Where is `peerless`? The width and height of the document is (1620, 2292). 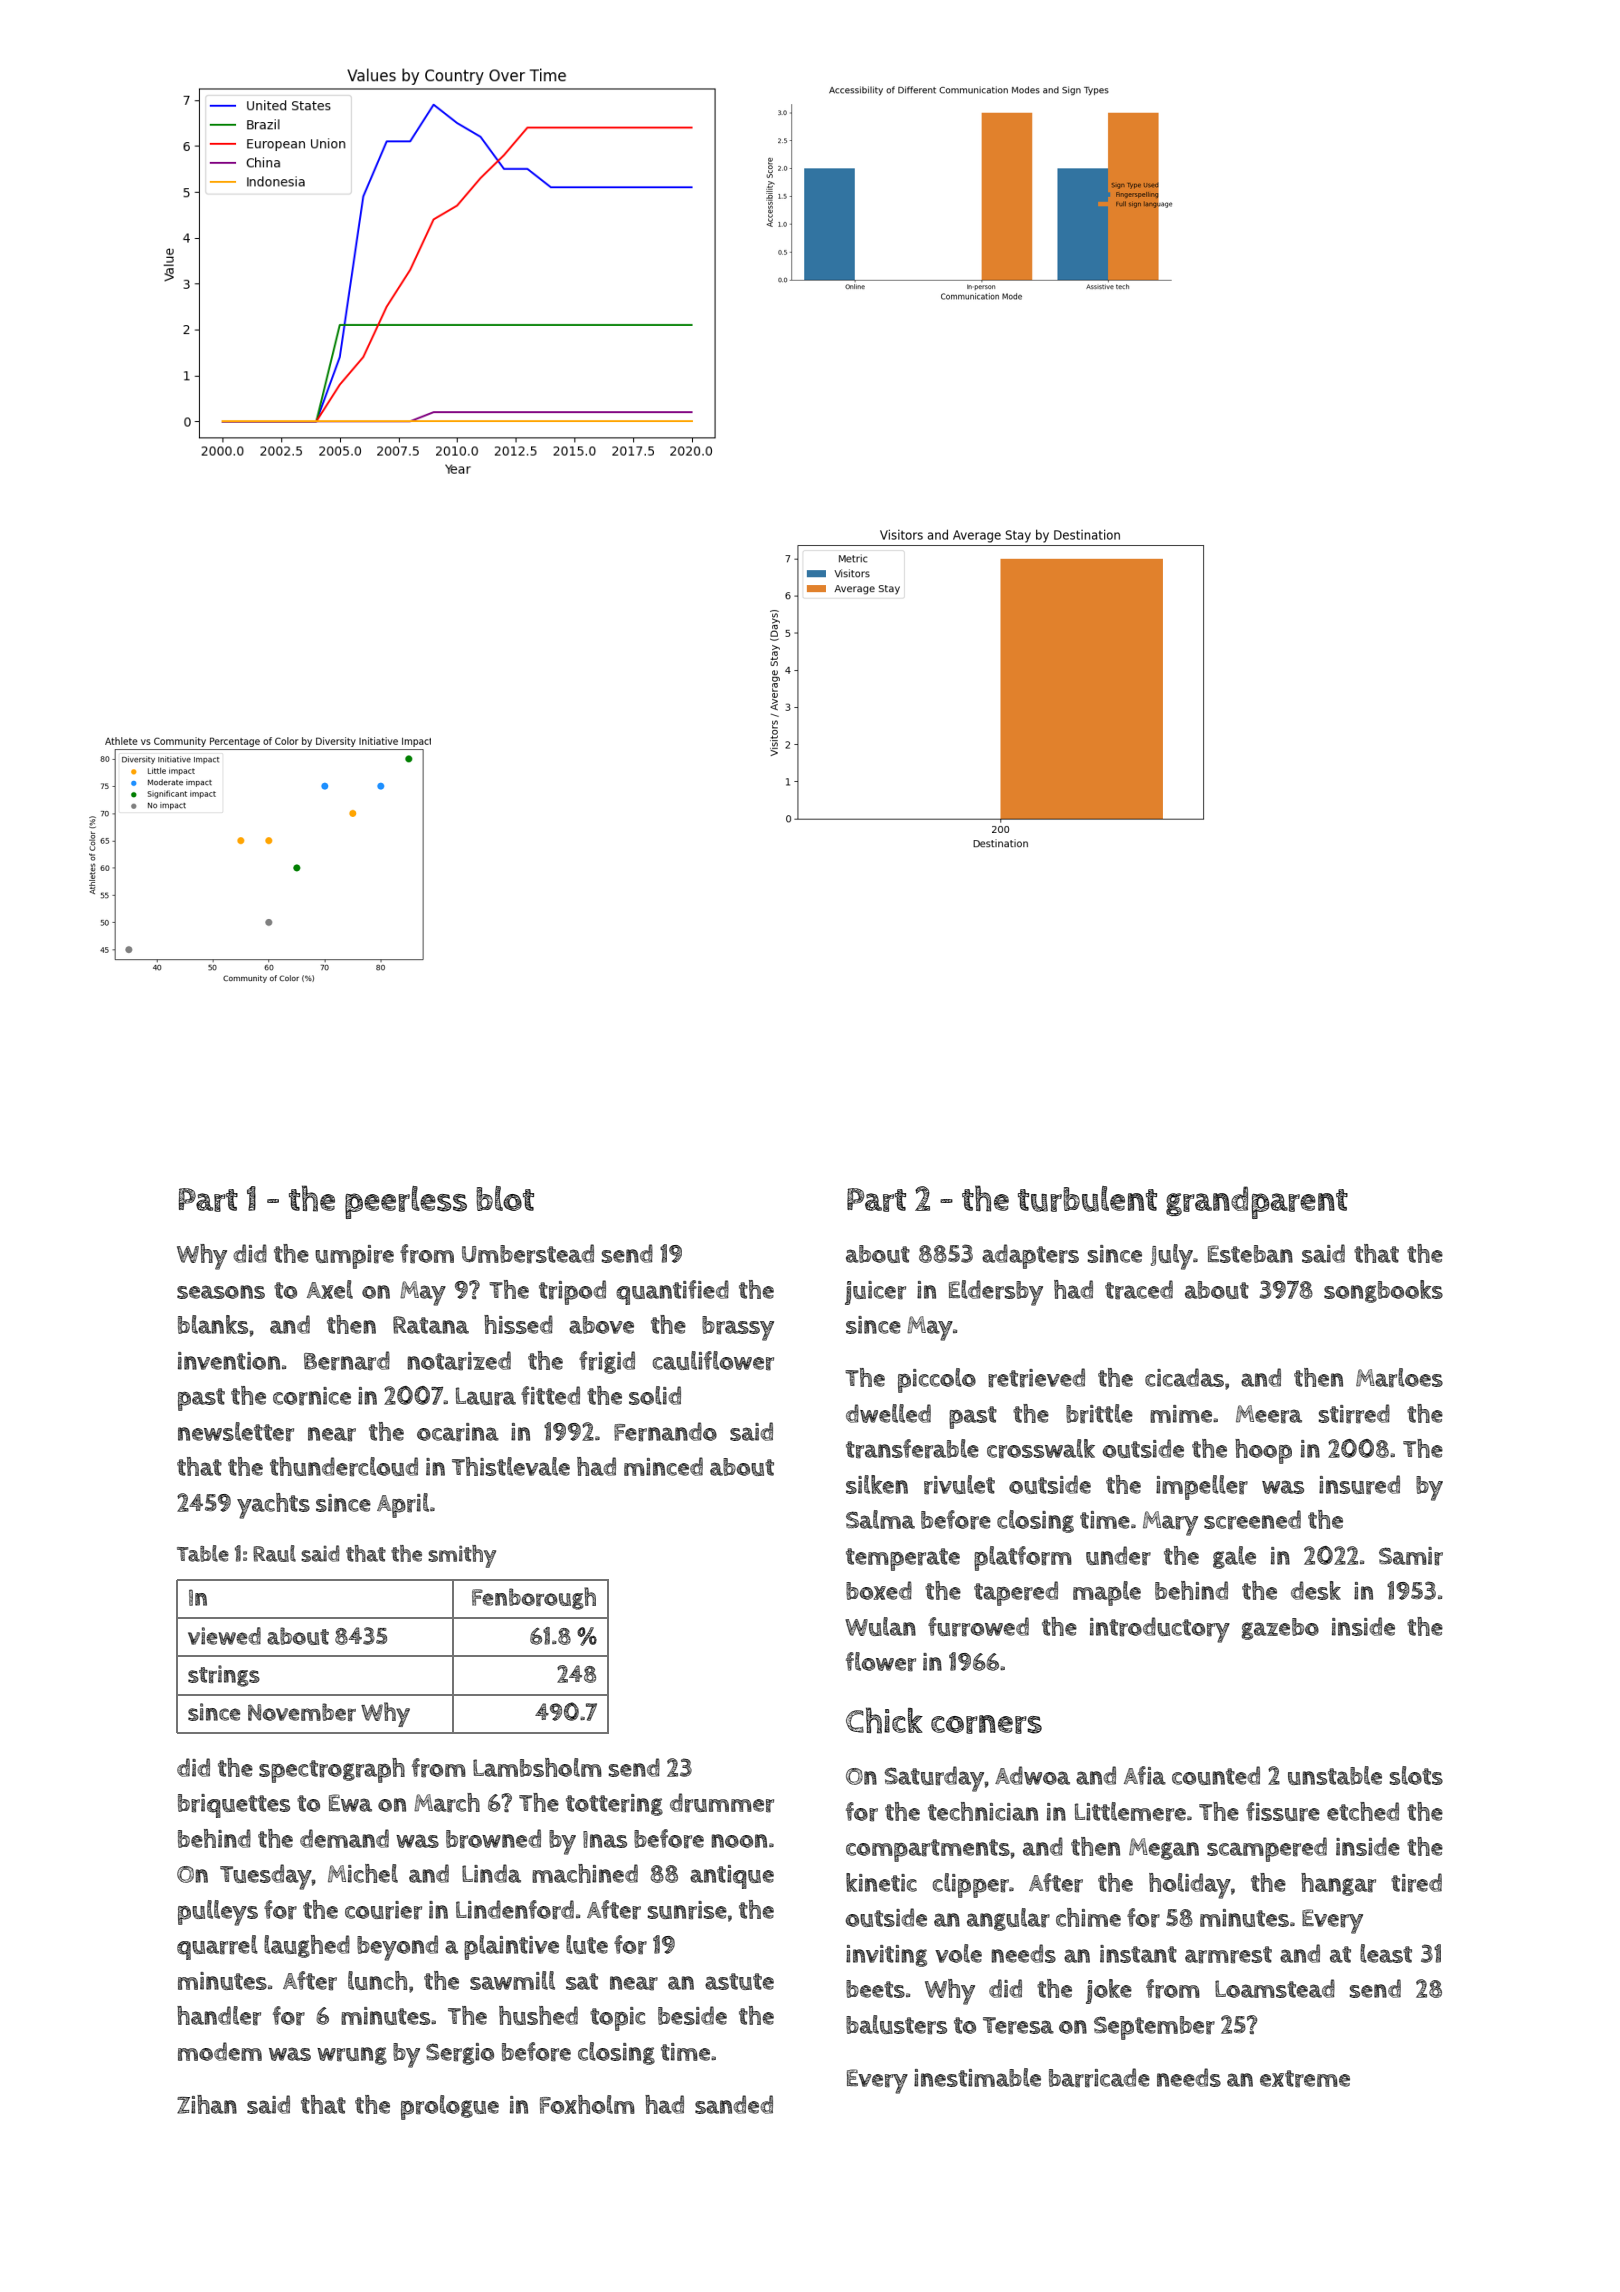
peerless is located at coordinates (406, 1202).
